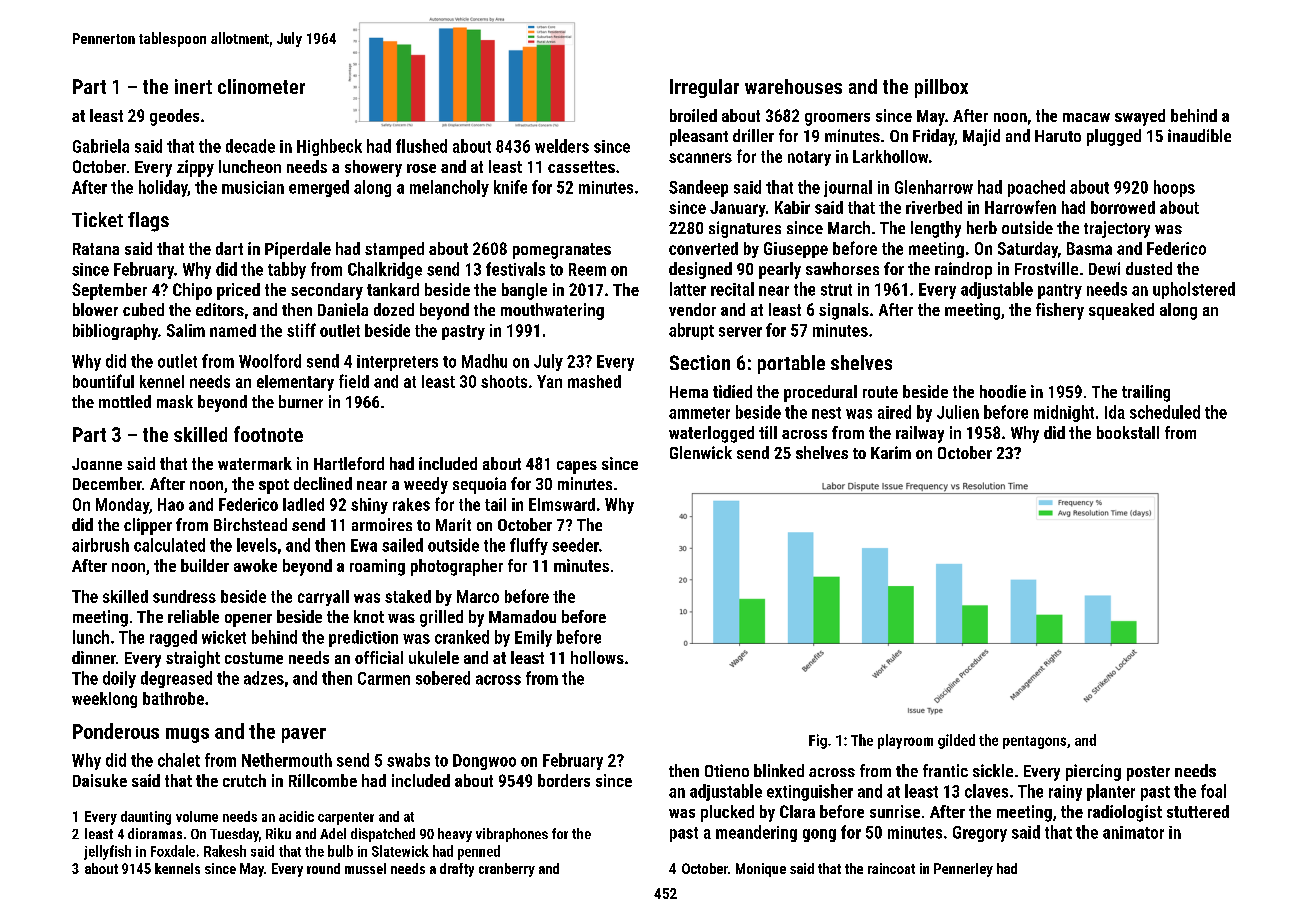  I want to click on hollows, so click(597, 657).
